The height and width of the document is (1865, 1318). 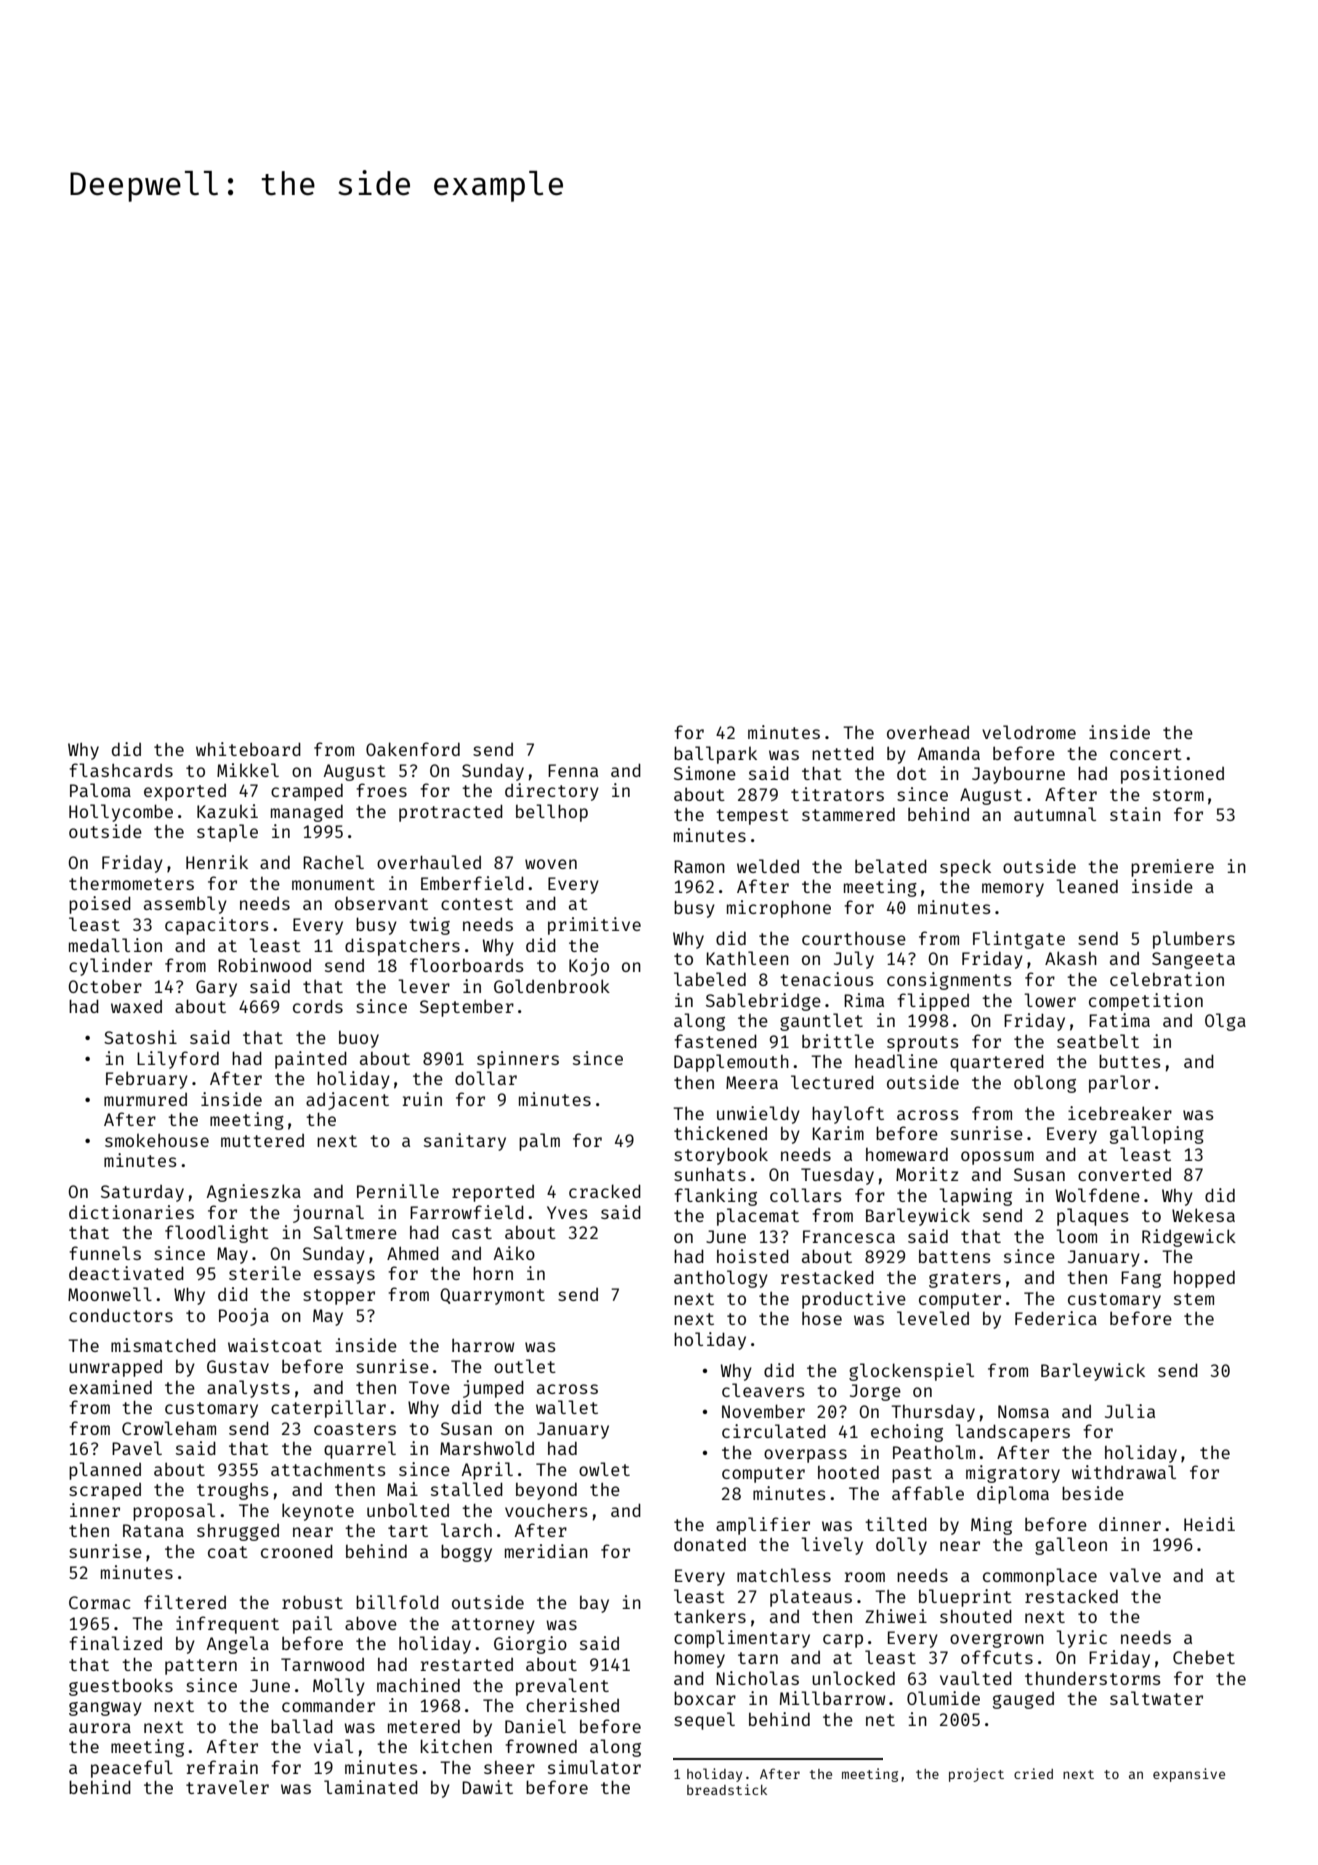 What do you see at coordinates (487, 1471) in the document?
I see `April` at bounding box center [487, 1471].
